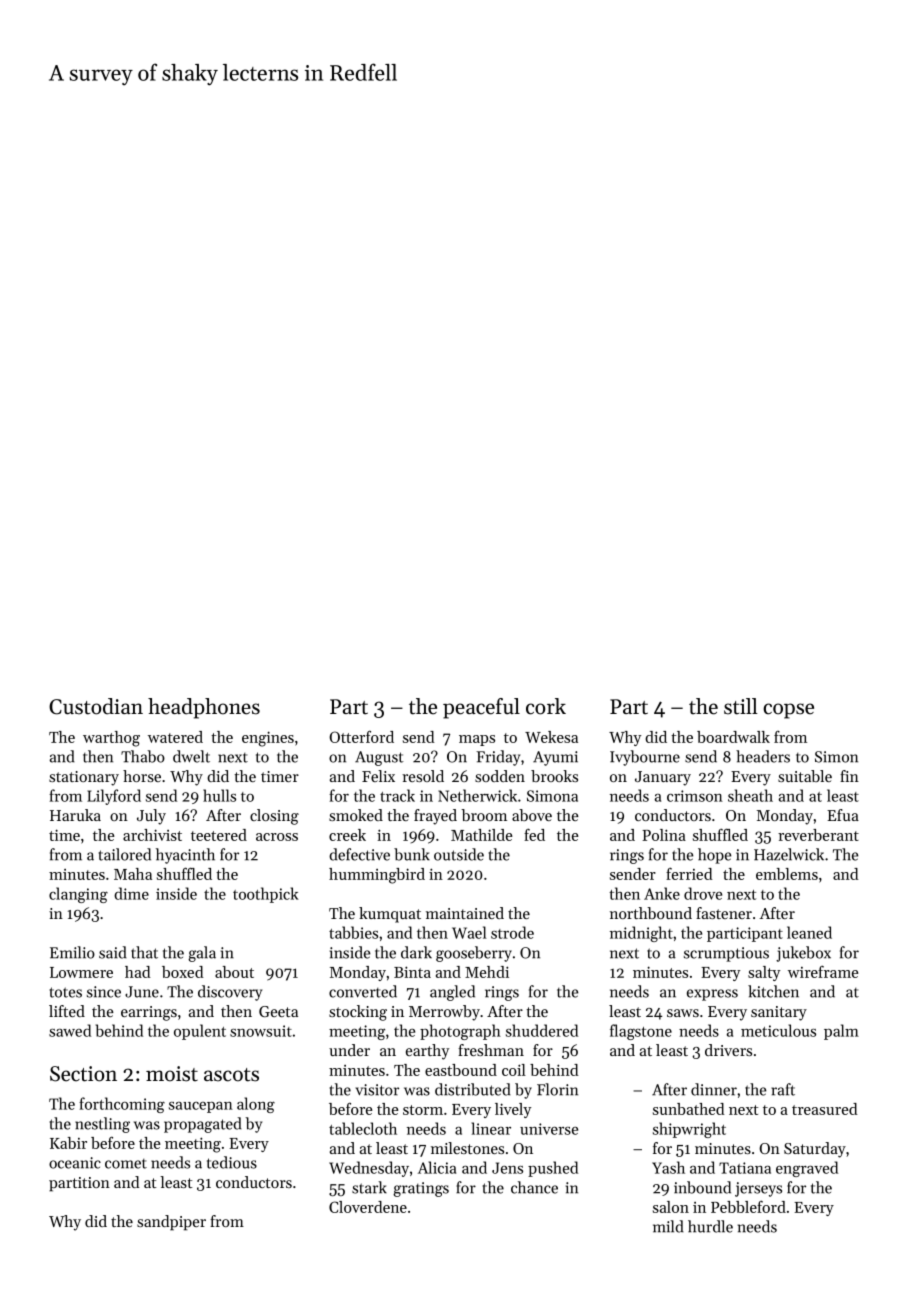 The image size is (908, 1316). What do you see at coordinates (377, 1090) in the screenshot?
I see `visitor` at bounding box center [377, 1090].
